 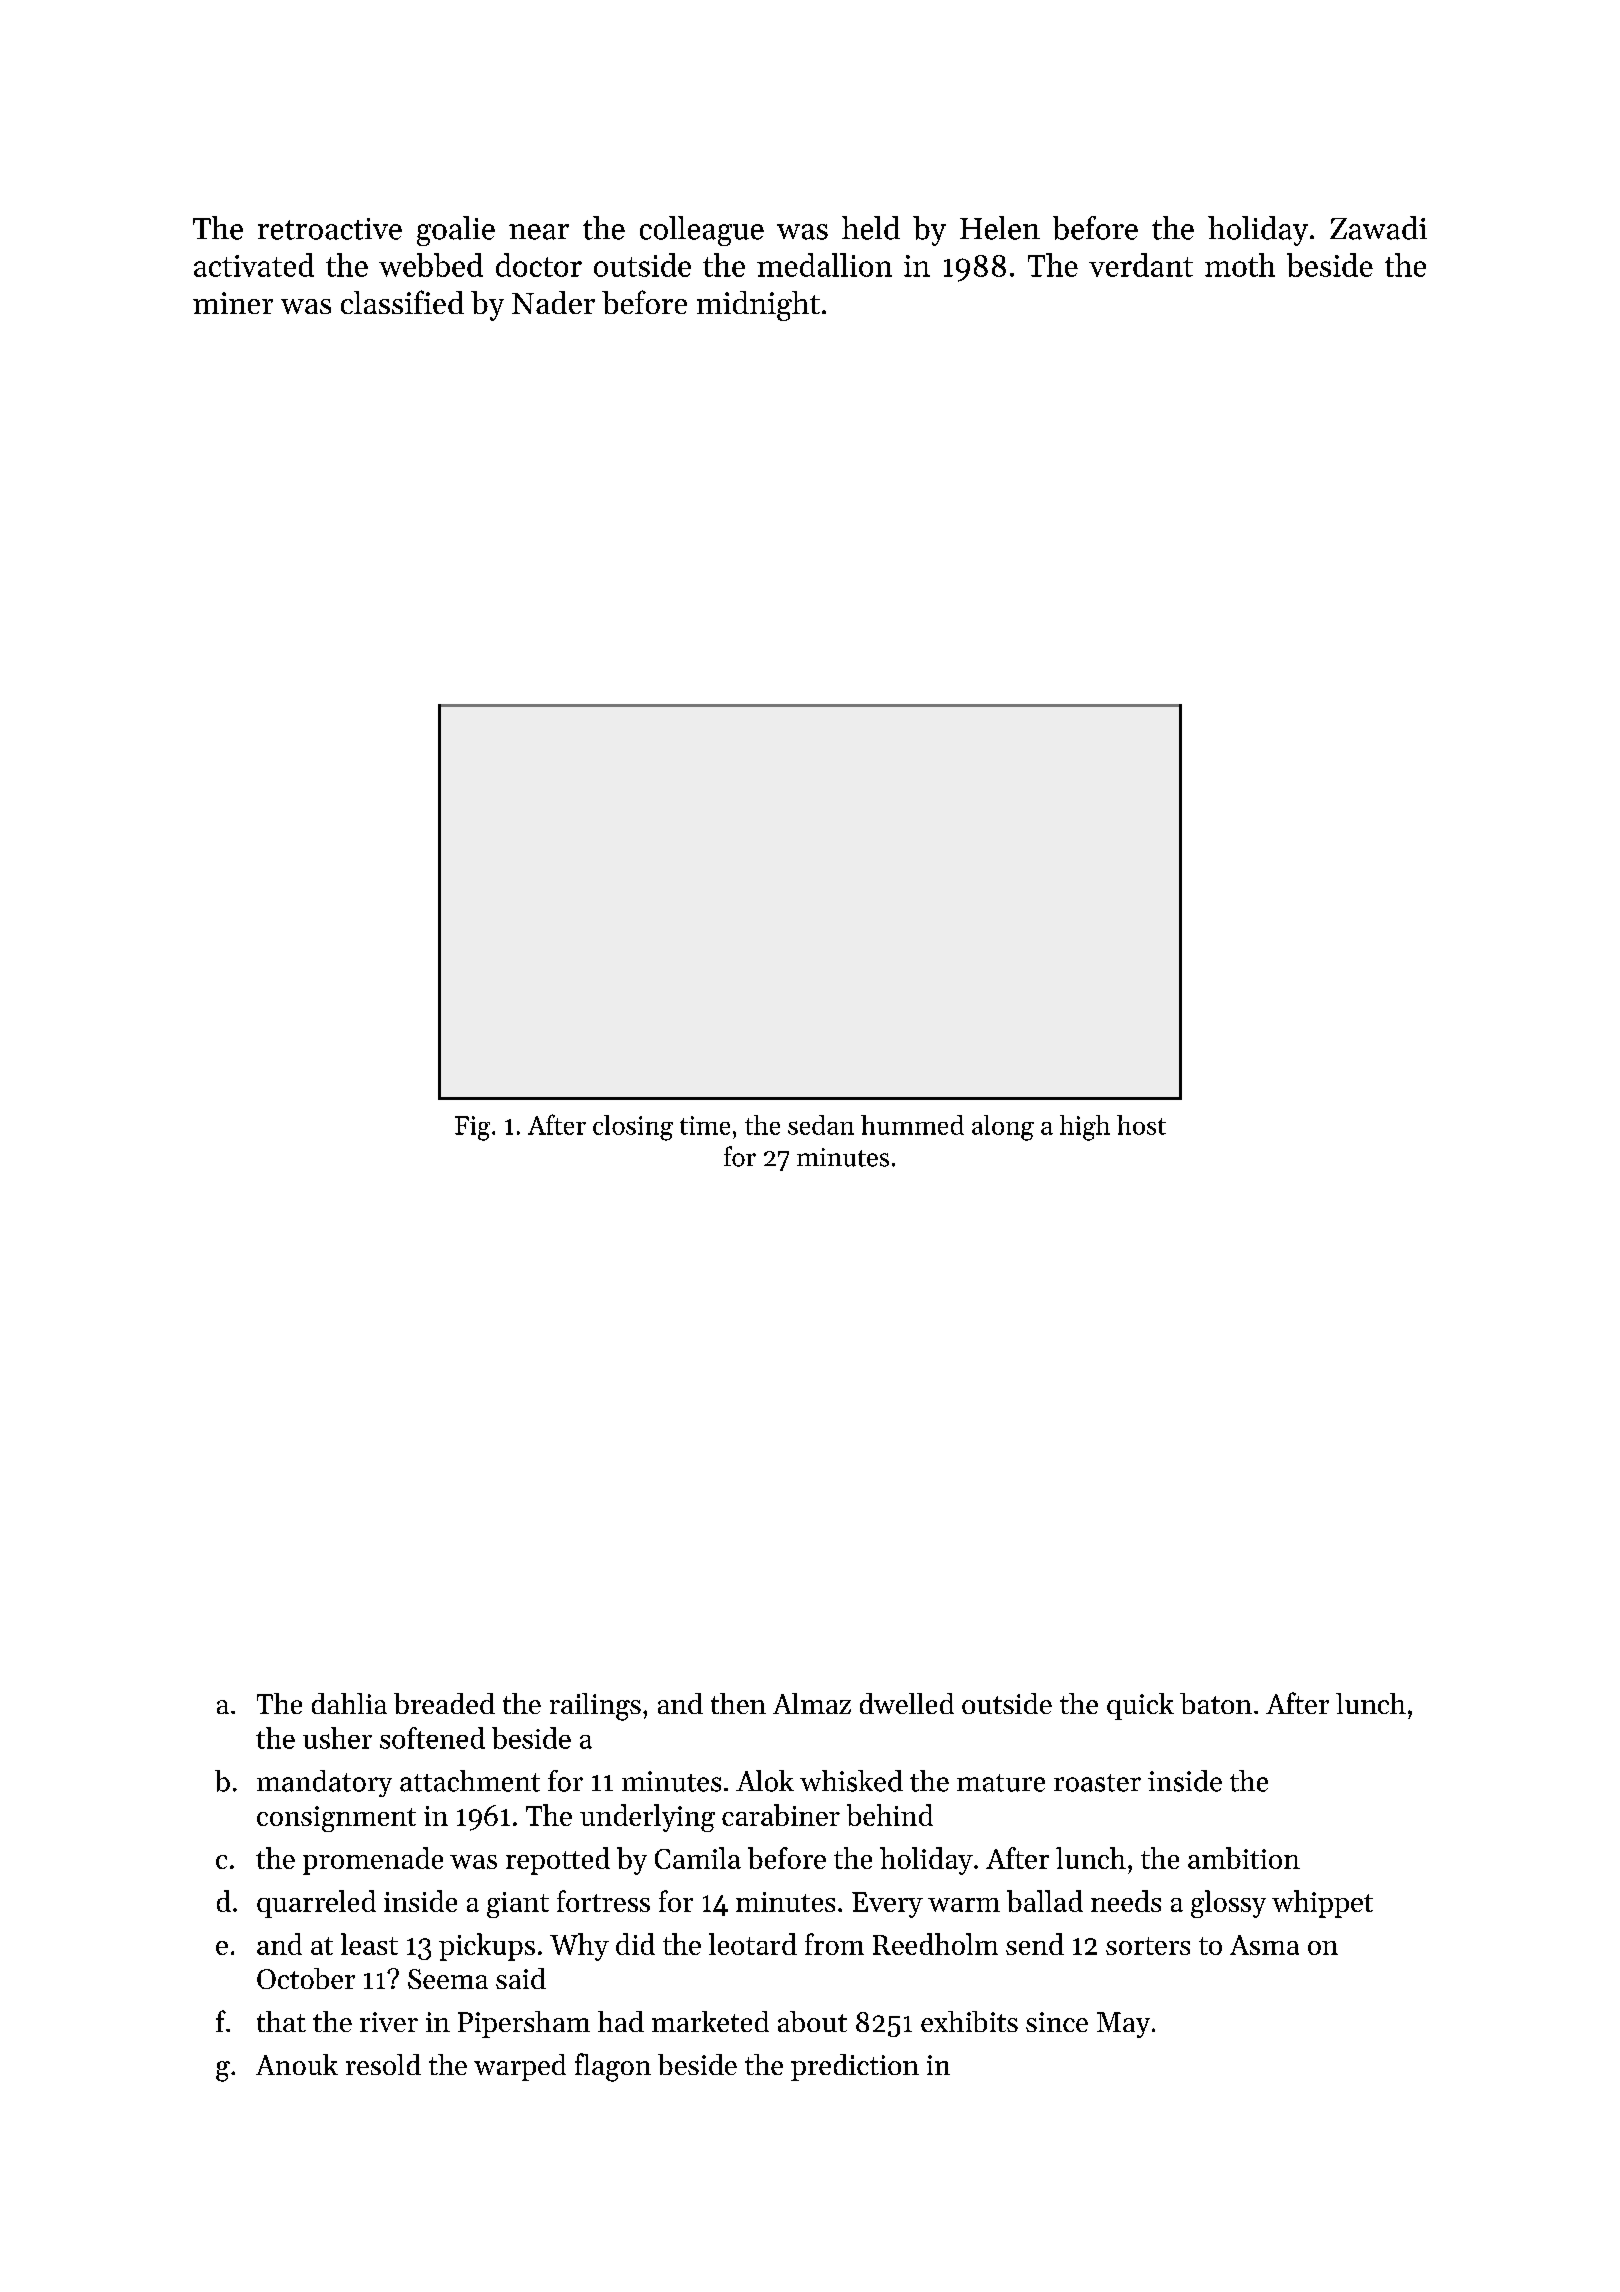 What do you see at coordinates (383, 2064) in the page?
I see `resold` at bounding box center [383, 2064].
